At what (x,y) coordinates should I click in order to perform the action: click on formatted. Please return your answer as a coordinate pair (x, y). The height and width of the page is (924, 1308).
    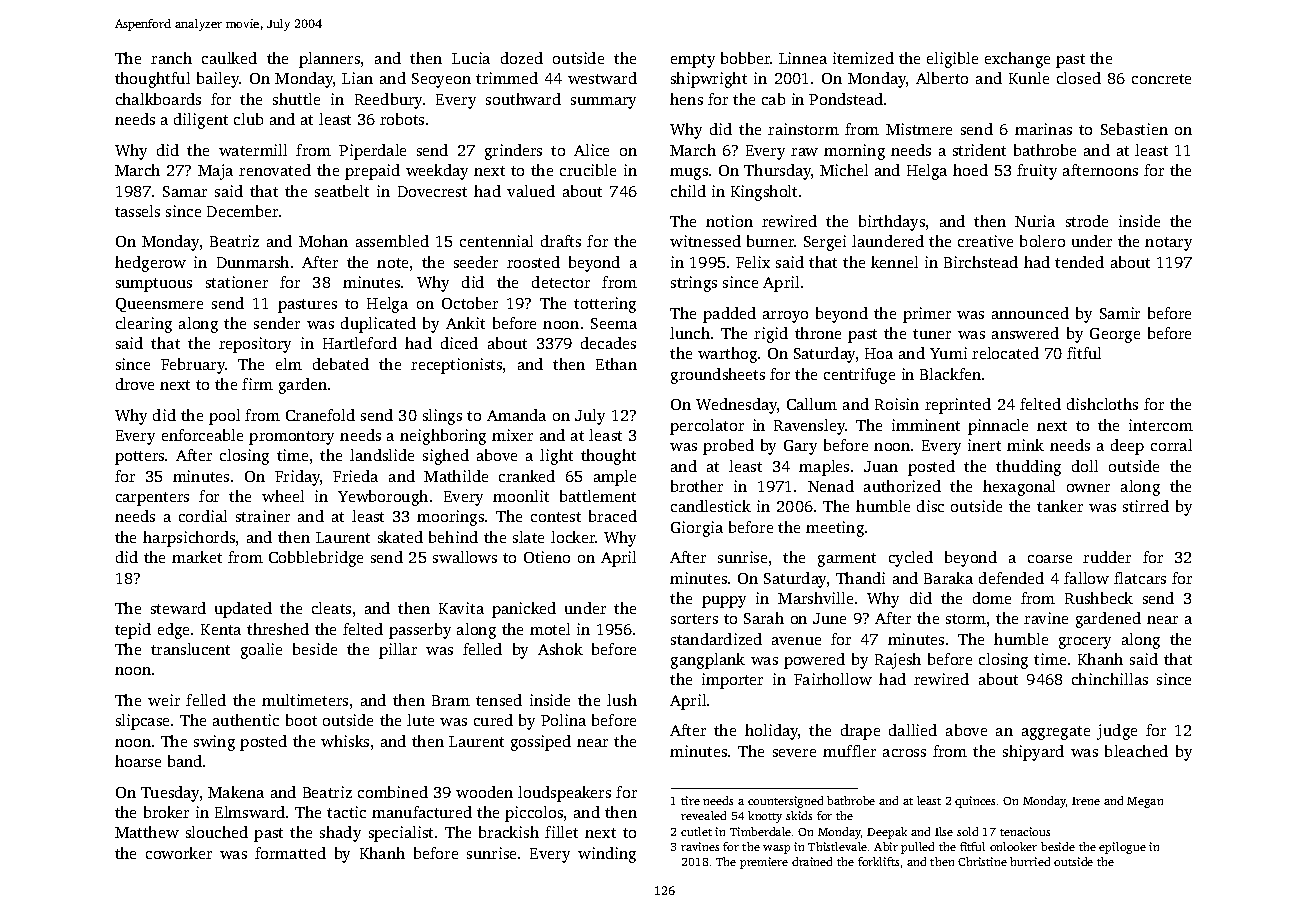
    Looking at the image, I should click on (290, 853).
